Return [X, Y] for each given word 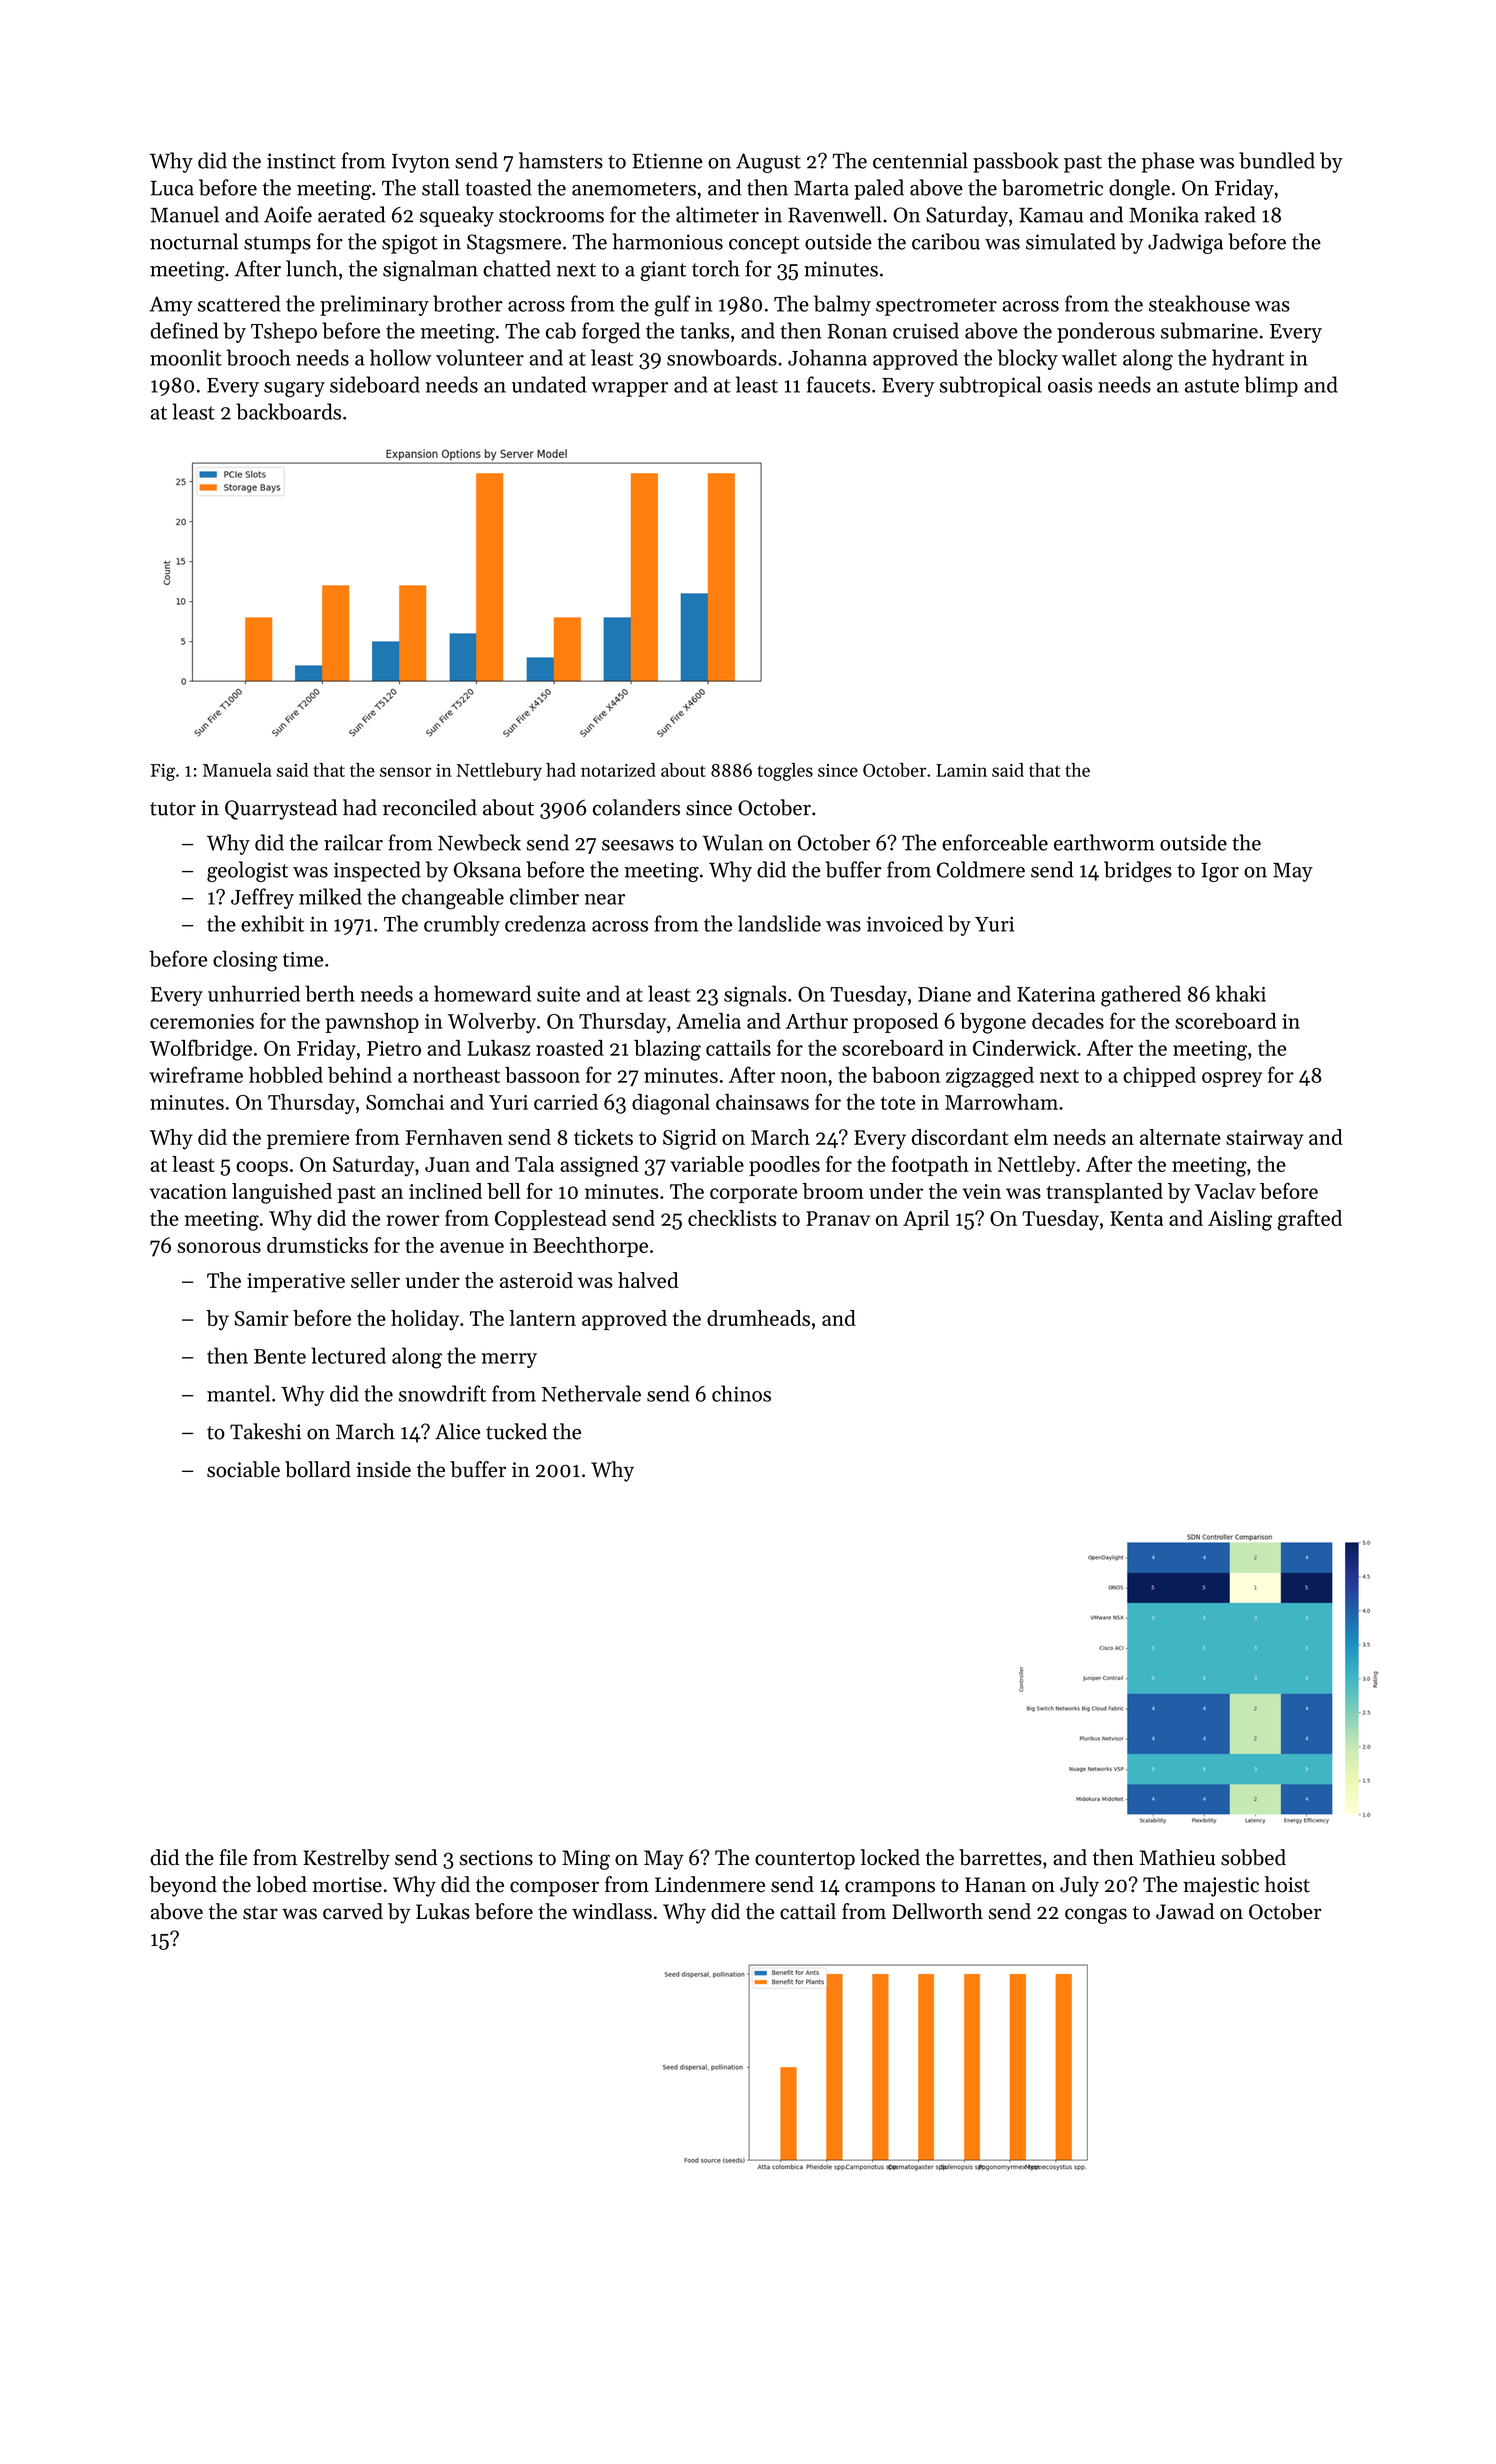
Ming [586, 1860]
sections [496, 1858]
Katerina [1056, 994]
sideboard [375, 384]
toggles [785, 772]
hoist [1287, 1884]
